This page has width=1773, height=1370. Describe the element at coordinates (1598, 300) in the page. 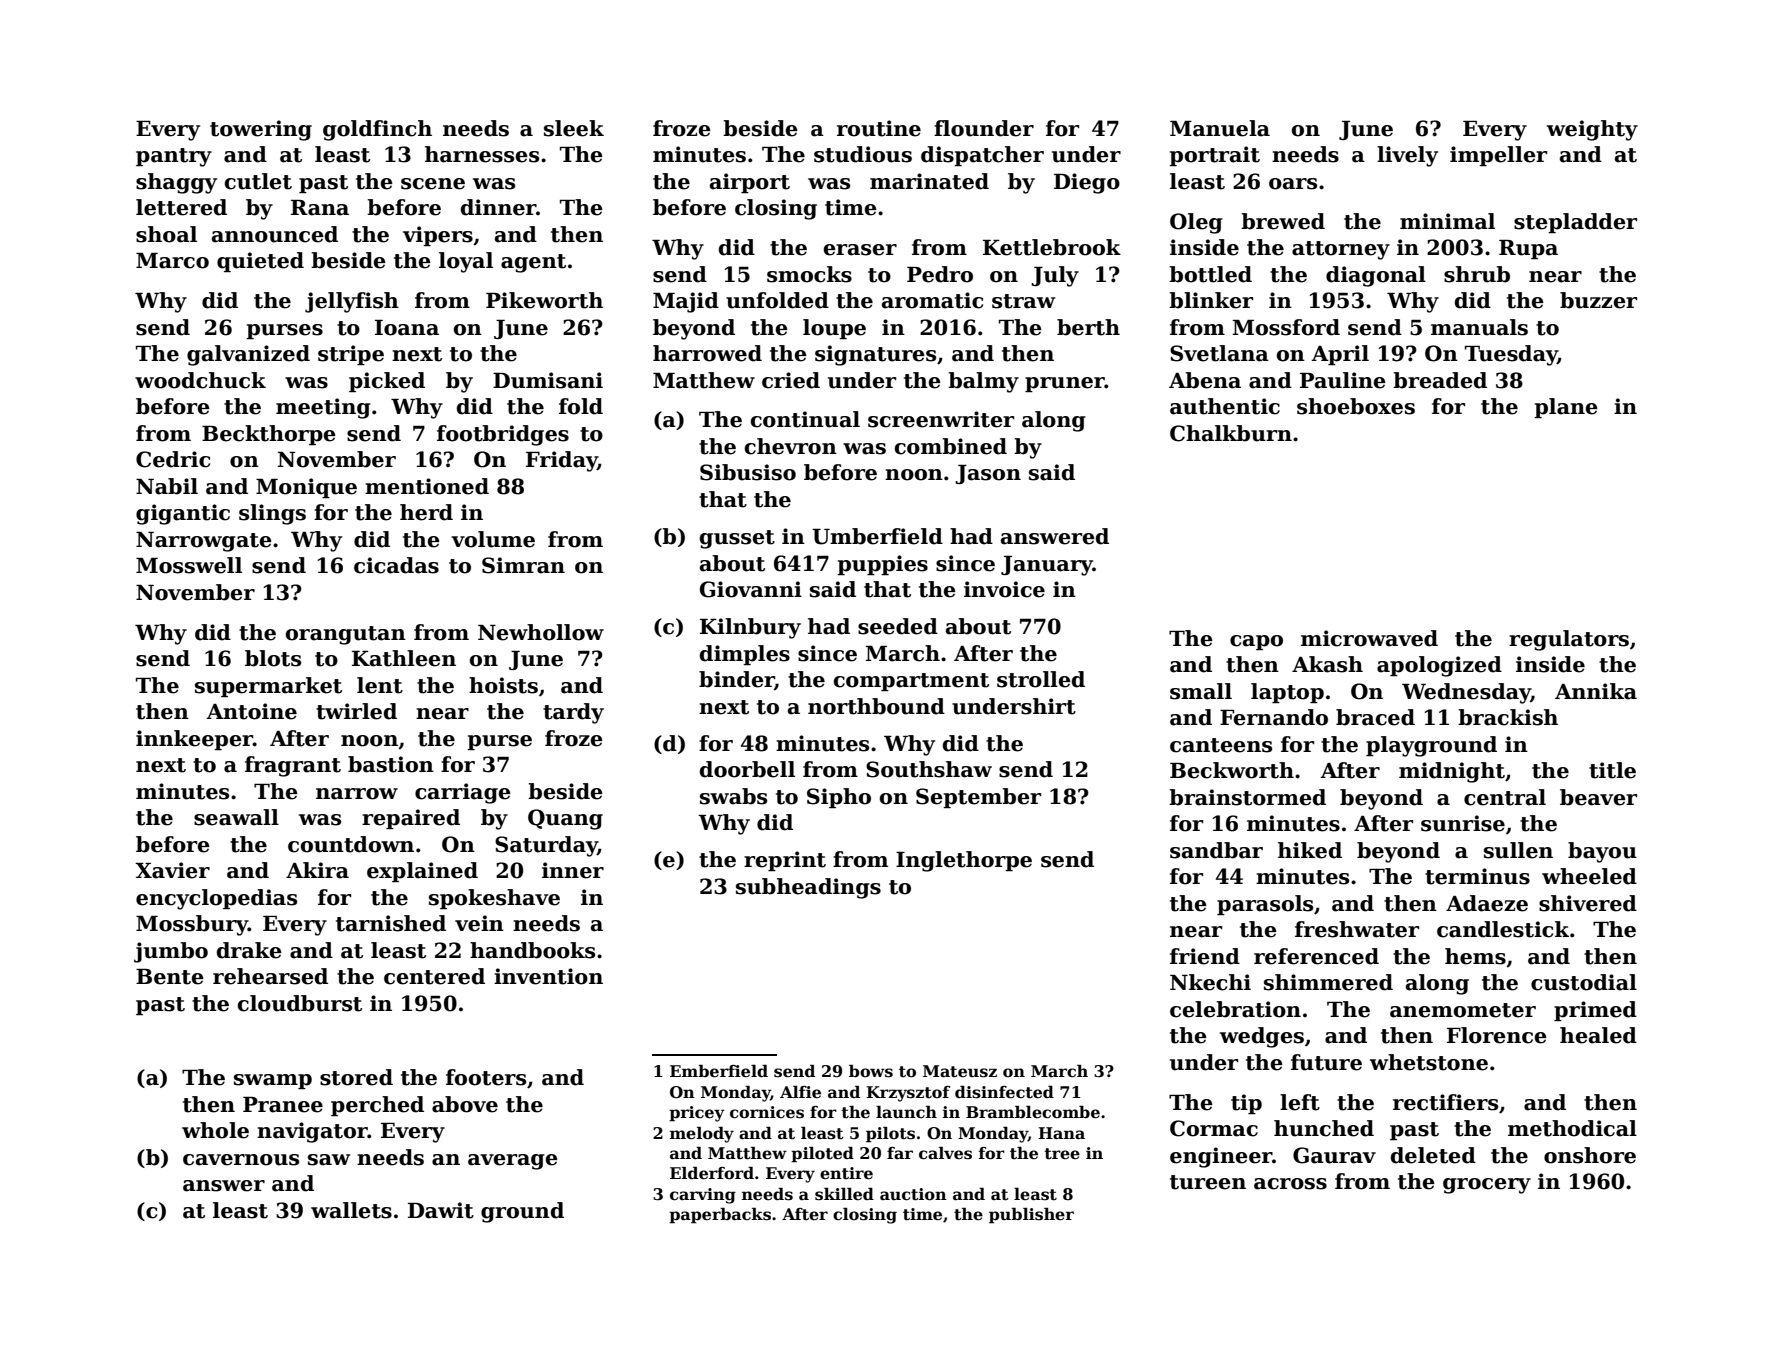

I see `buzzer` at that location.
